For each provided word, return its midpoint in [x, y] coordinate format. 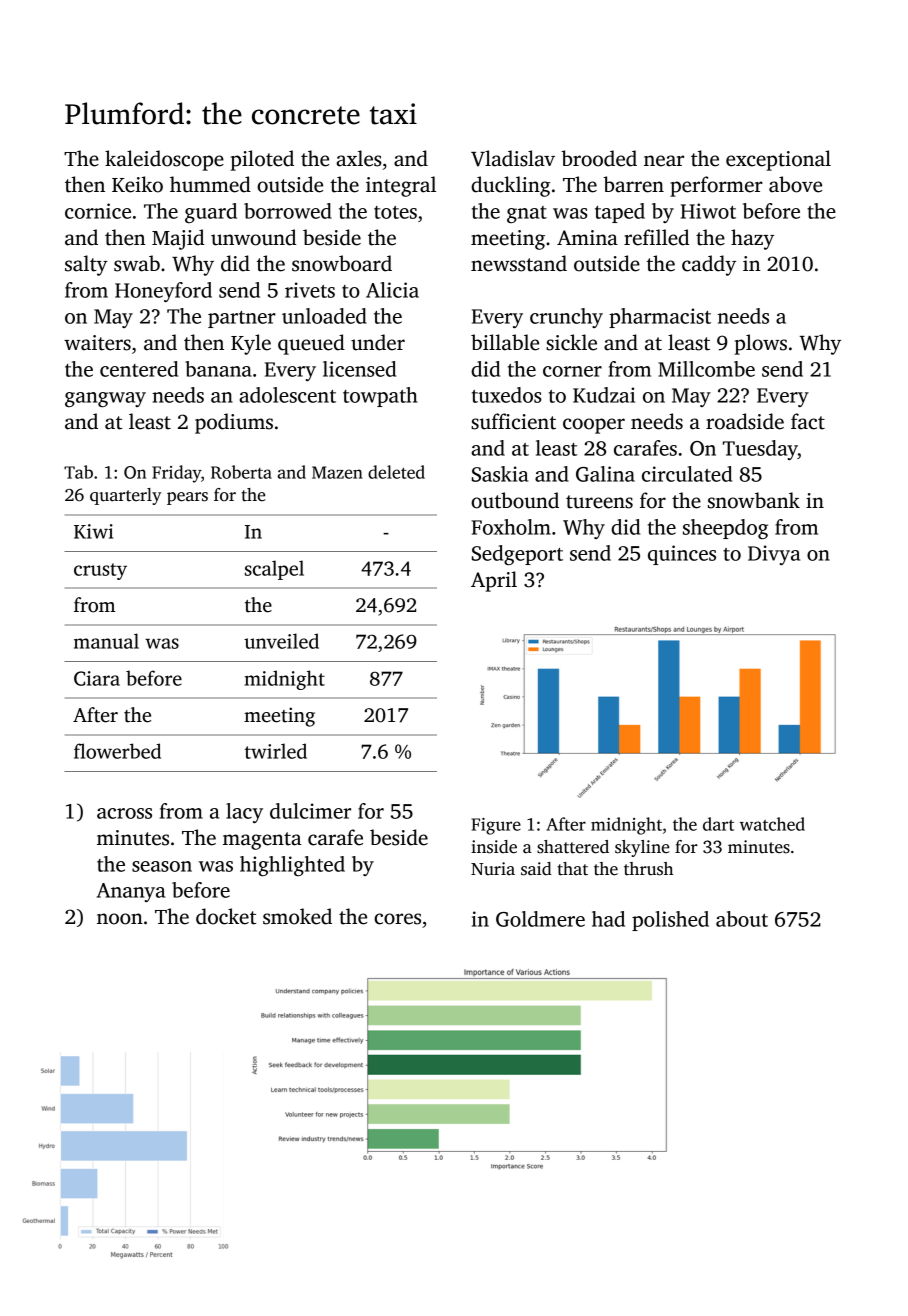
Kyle [251, 344]
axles [358, 158]
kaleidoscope [164, 160]
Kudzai [604, 395]
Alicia [392, 290]
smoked [297, 916]
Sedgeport [517, 555]
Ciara [97, 678]
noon [120, 919]
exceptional [778, 160]
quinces [682, 555]
